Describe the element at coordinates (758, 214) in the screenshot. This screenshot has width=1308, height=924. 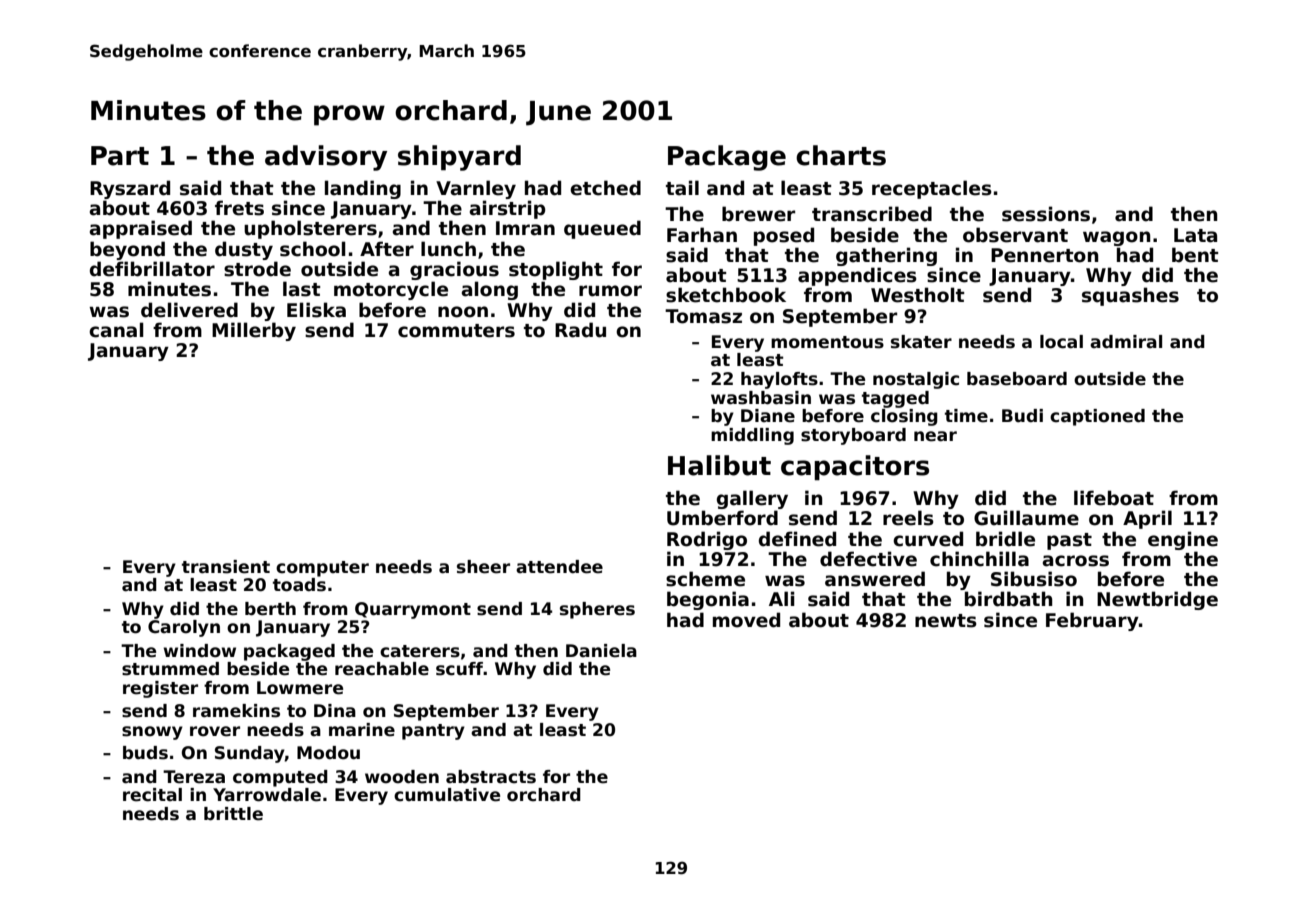
I see `brewer` at that location.
